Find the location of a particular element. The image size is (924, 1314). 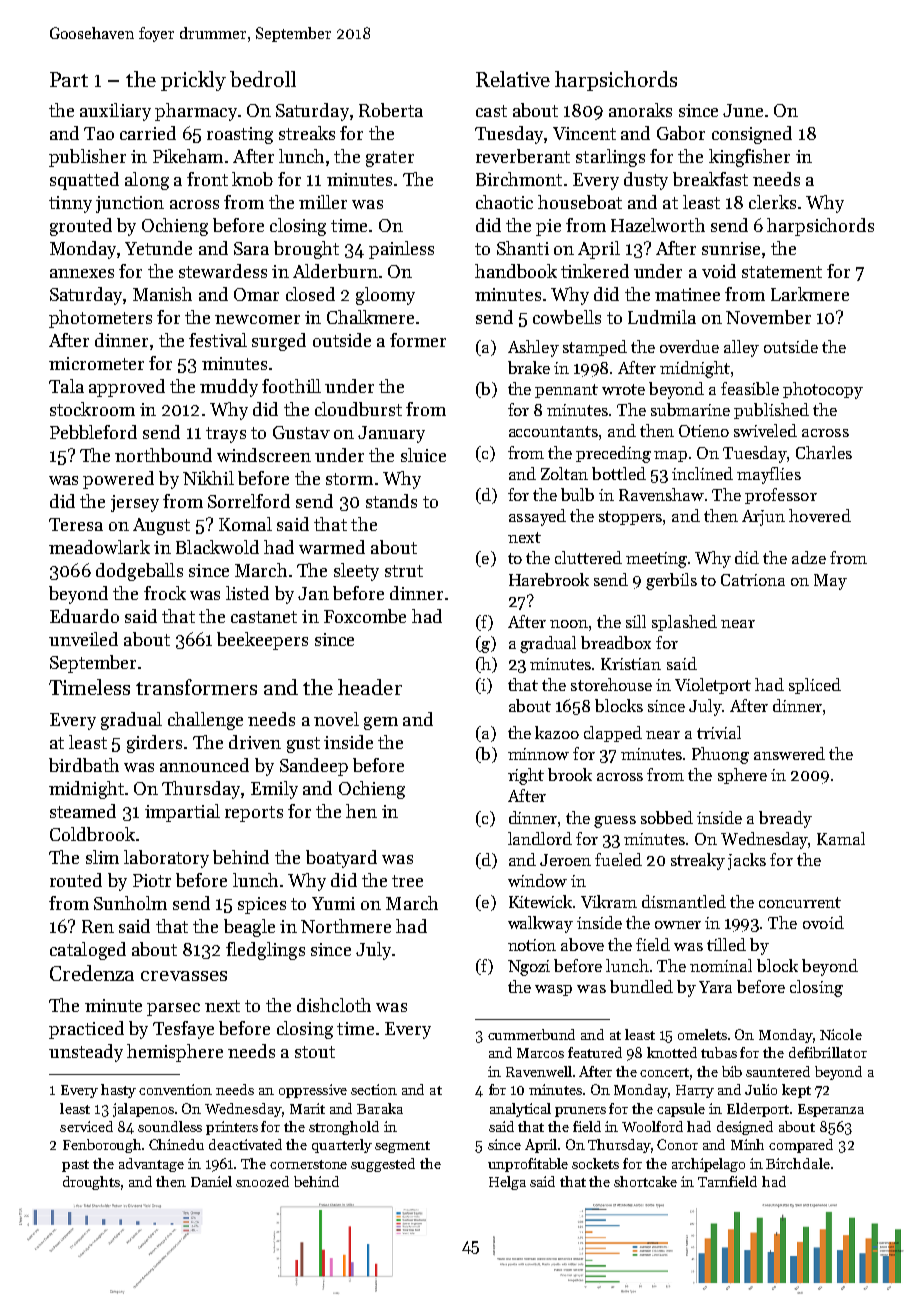

boatyard is located at coordinates (341, 859).
